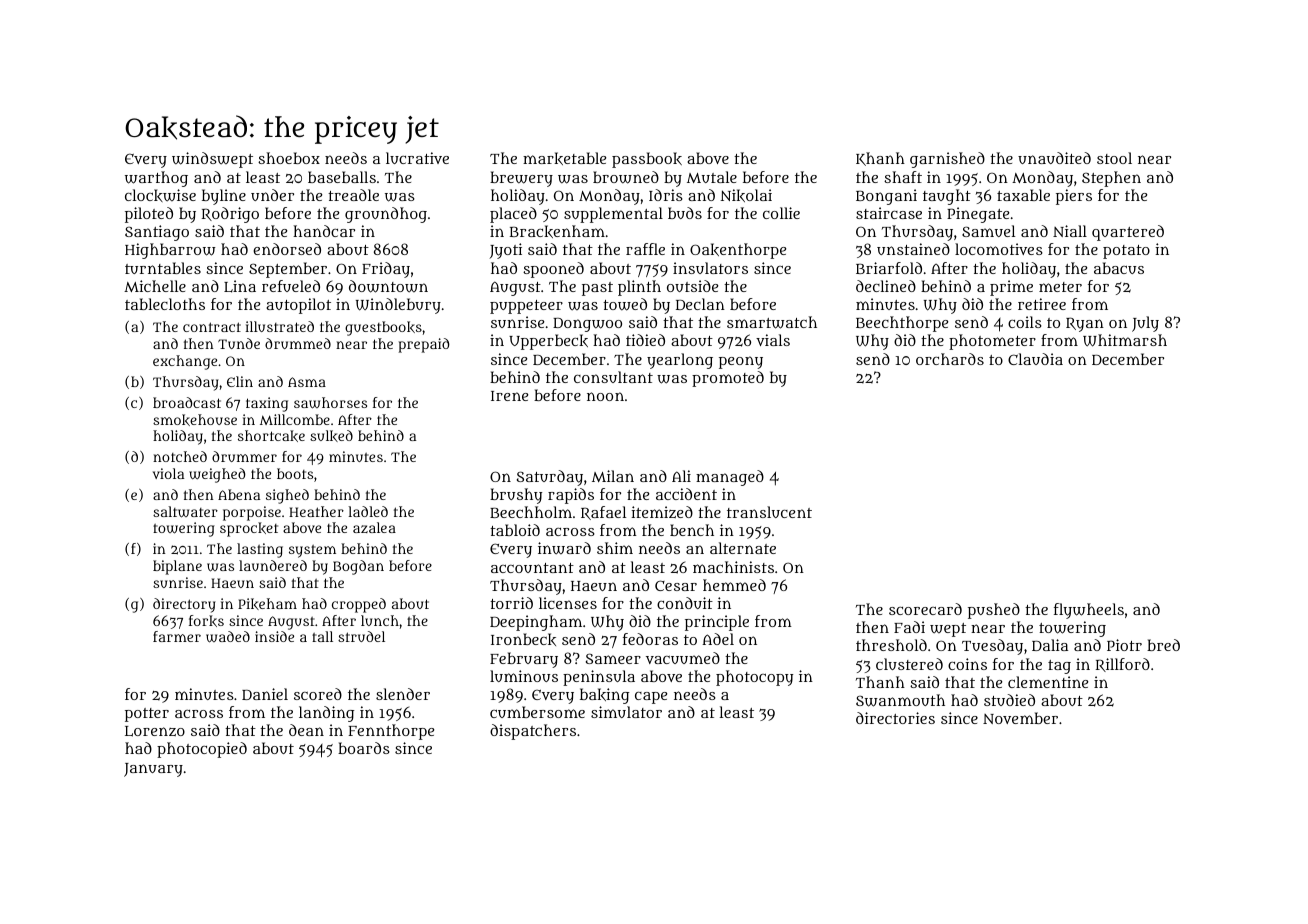  Describe the element at coordinates (153, 770) in the document. I see `January` at that location.
